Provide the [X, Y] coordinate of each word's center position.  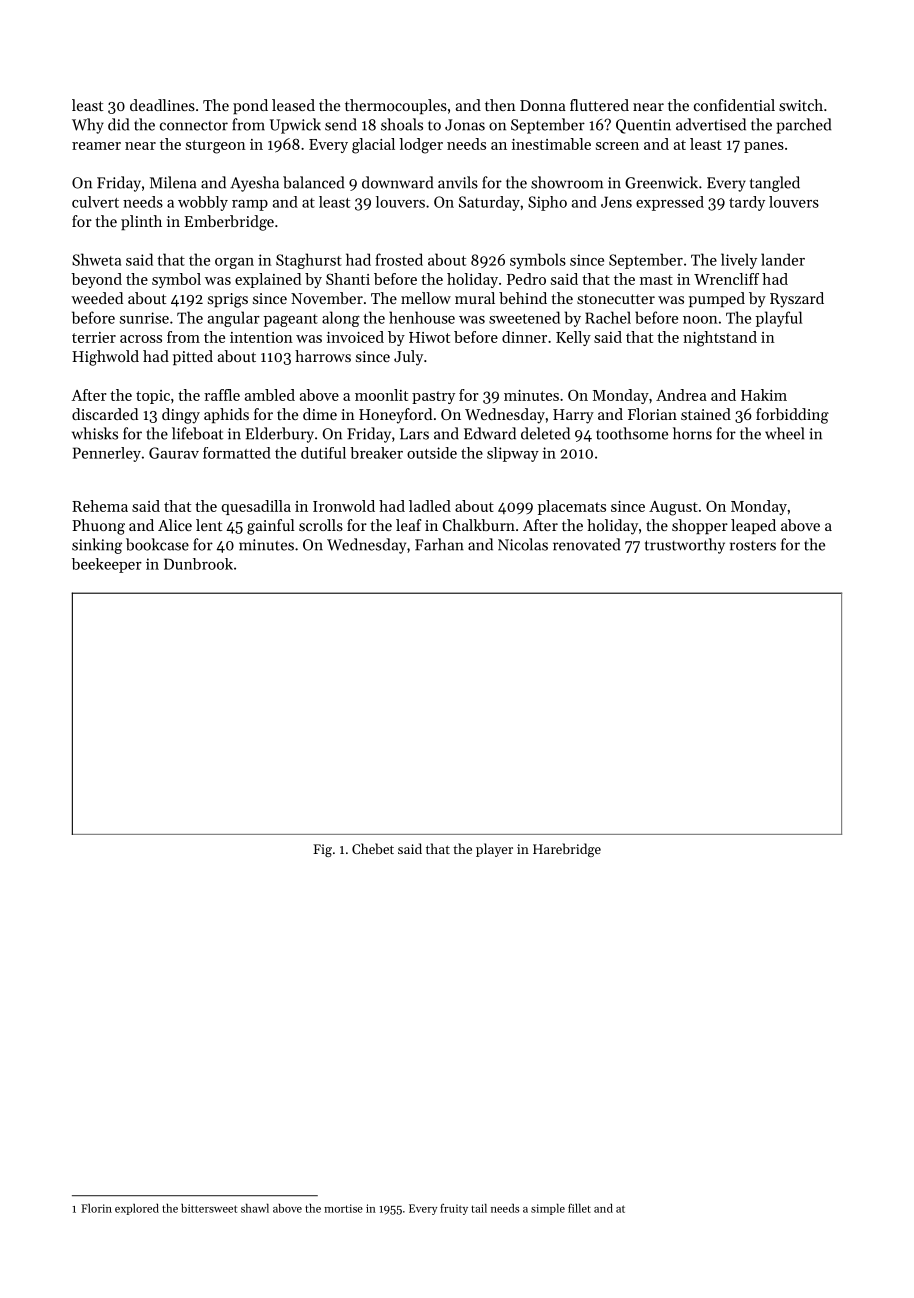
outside [432, 453]
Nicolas [523, 544]
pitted [193, 357]
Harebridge [567, 850]
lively [739, 261]
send [341, 124]
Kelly [573, 338]
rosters [753, 546]
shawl [255, 1208]
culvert [95, 202]
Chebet [373, 848]
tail [479, 1208]
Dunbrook [198, 564]
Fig [322, 850]
